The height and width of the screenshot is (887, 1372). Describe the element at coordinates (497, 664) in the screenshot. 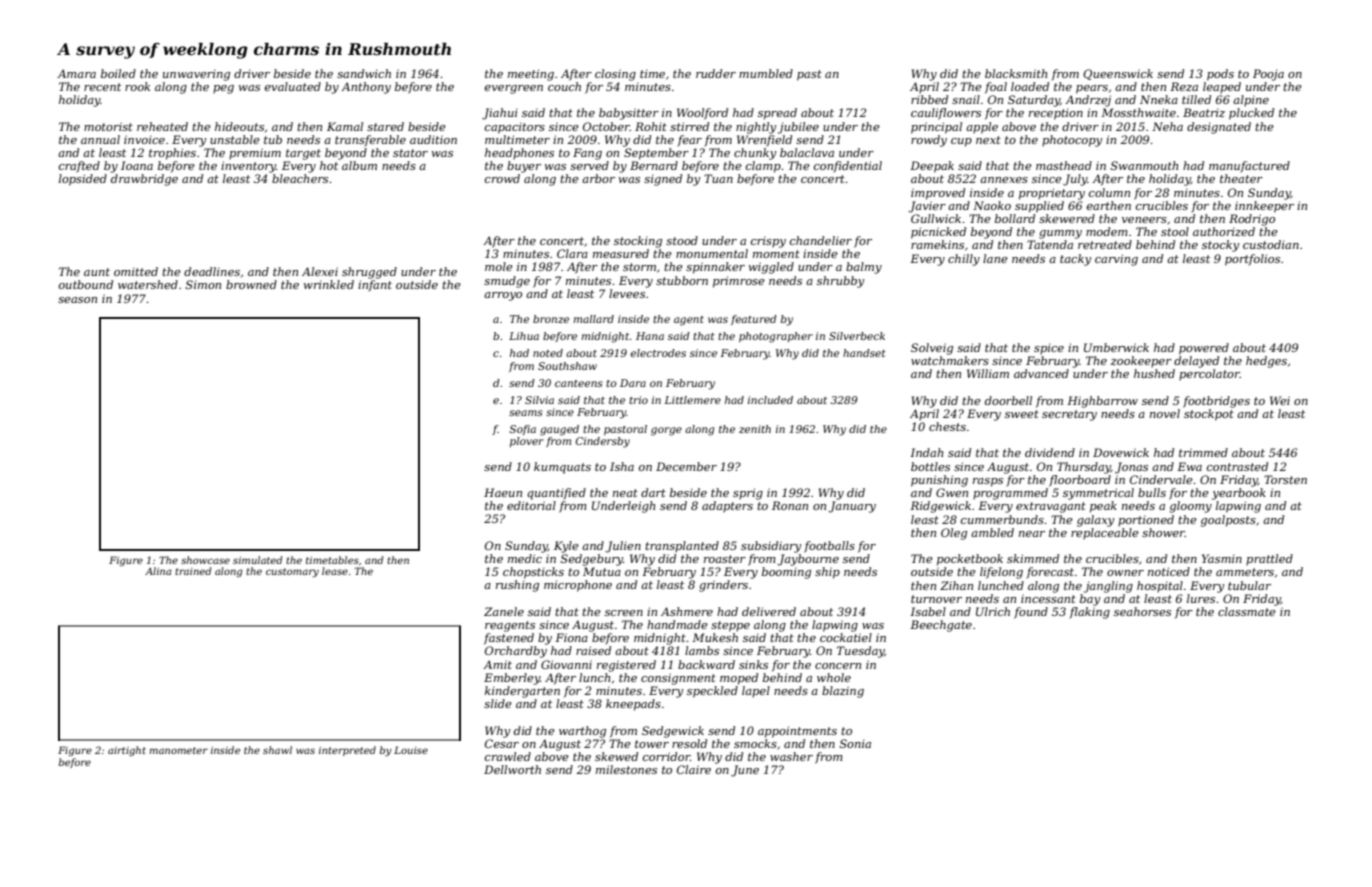

I see `Amit` at that location.
